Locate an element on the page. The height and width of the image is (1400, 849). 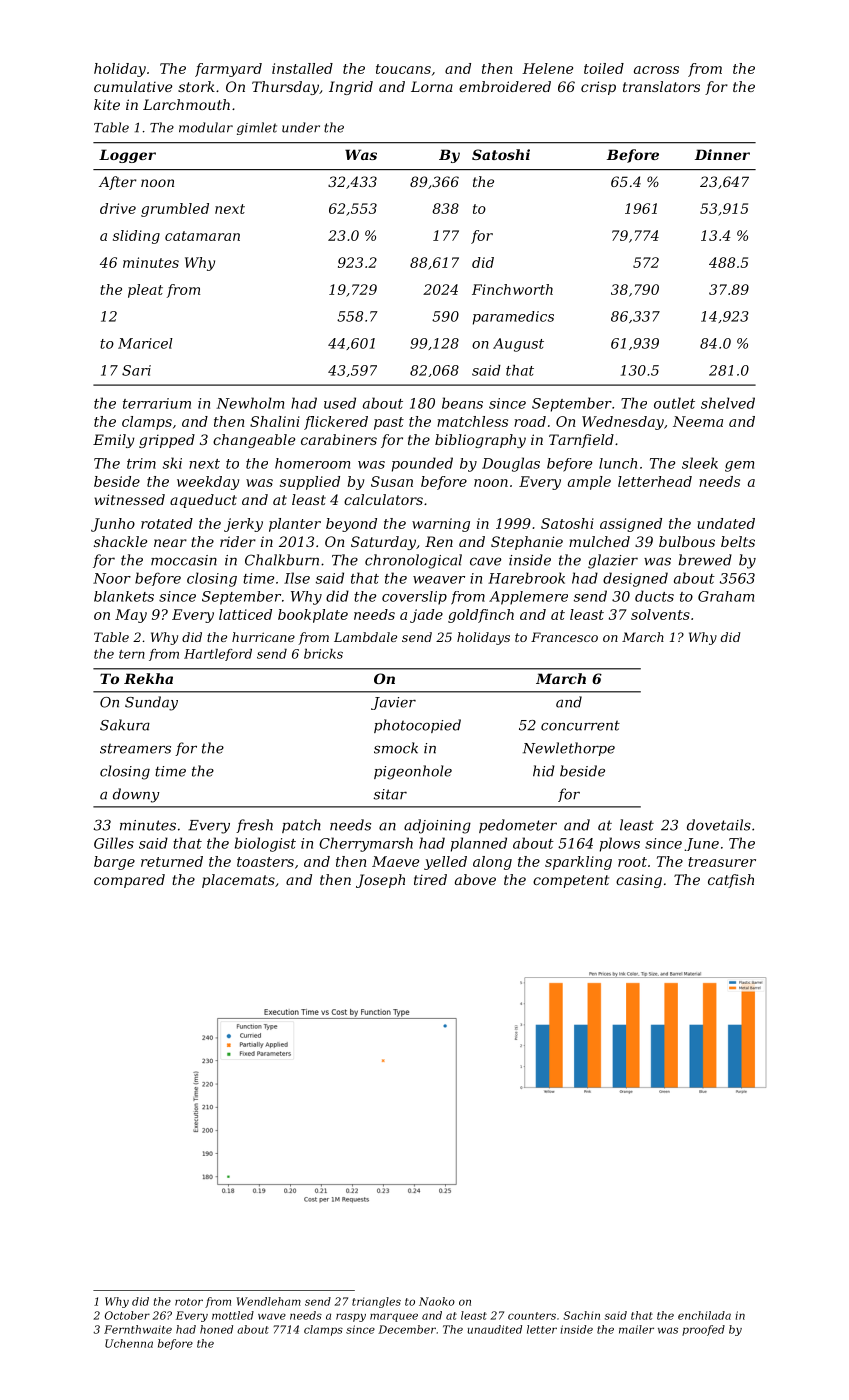
translators is located at coordinates (661, 86).
